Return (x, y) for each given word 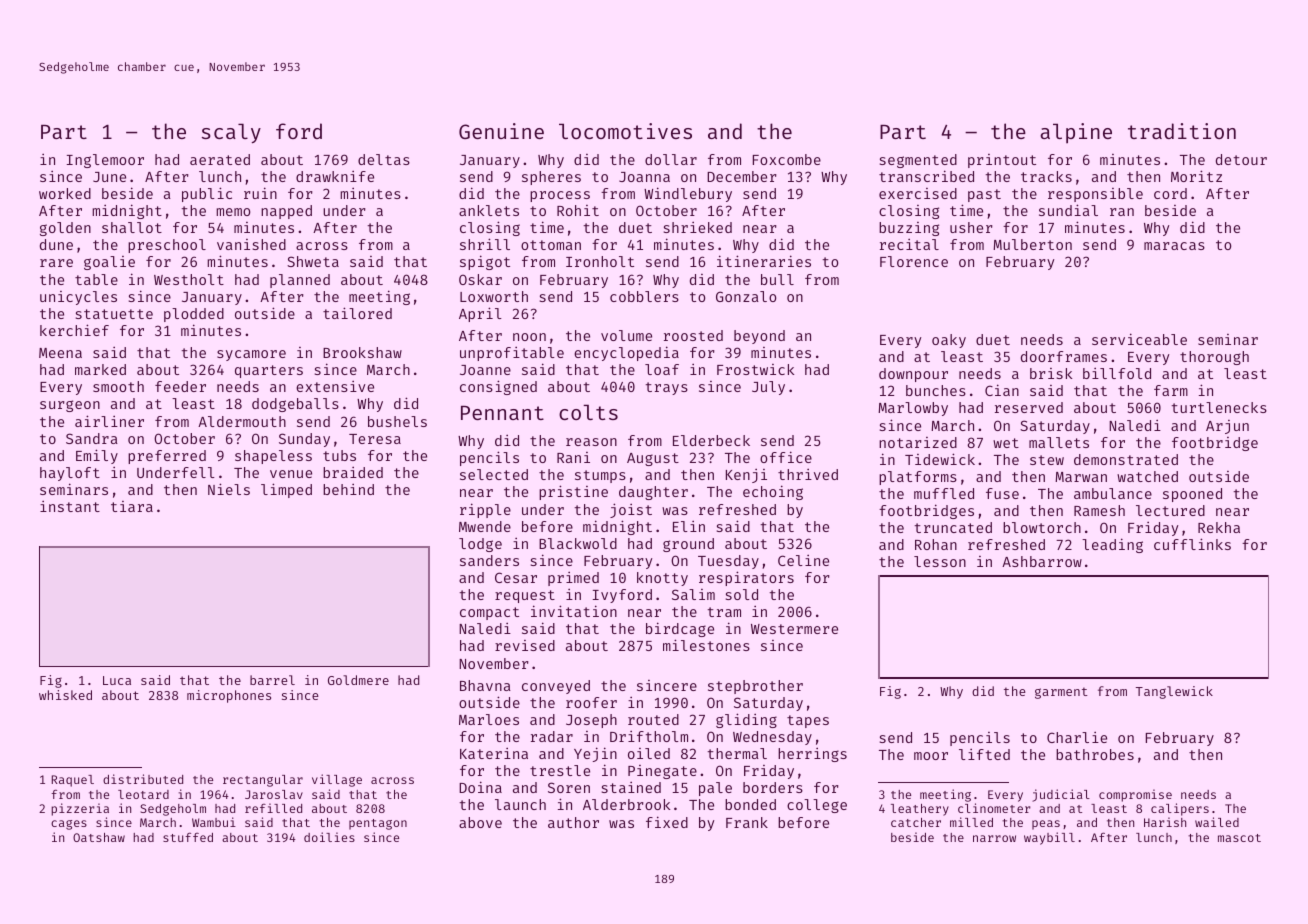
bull (777, 279)
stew (1047, 460)
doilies (329, 837)
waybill (1049, 838)
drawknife (335, 176)
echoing (773, 492)
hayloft (70, 474)
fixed (667, 822)
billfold (1117, 373)
